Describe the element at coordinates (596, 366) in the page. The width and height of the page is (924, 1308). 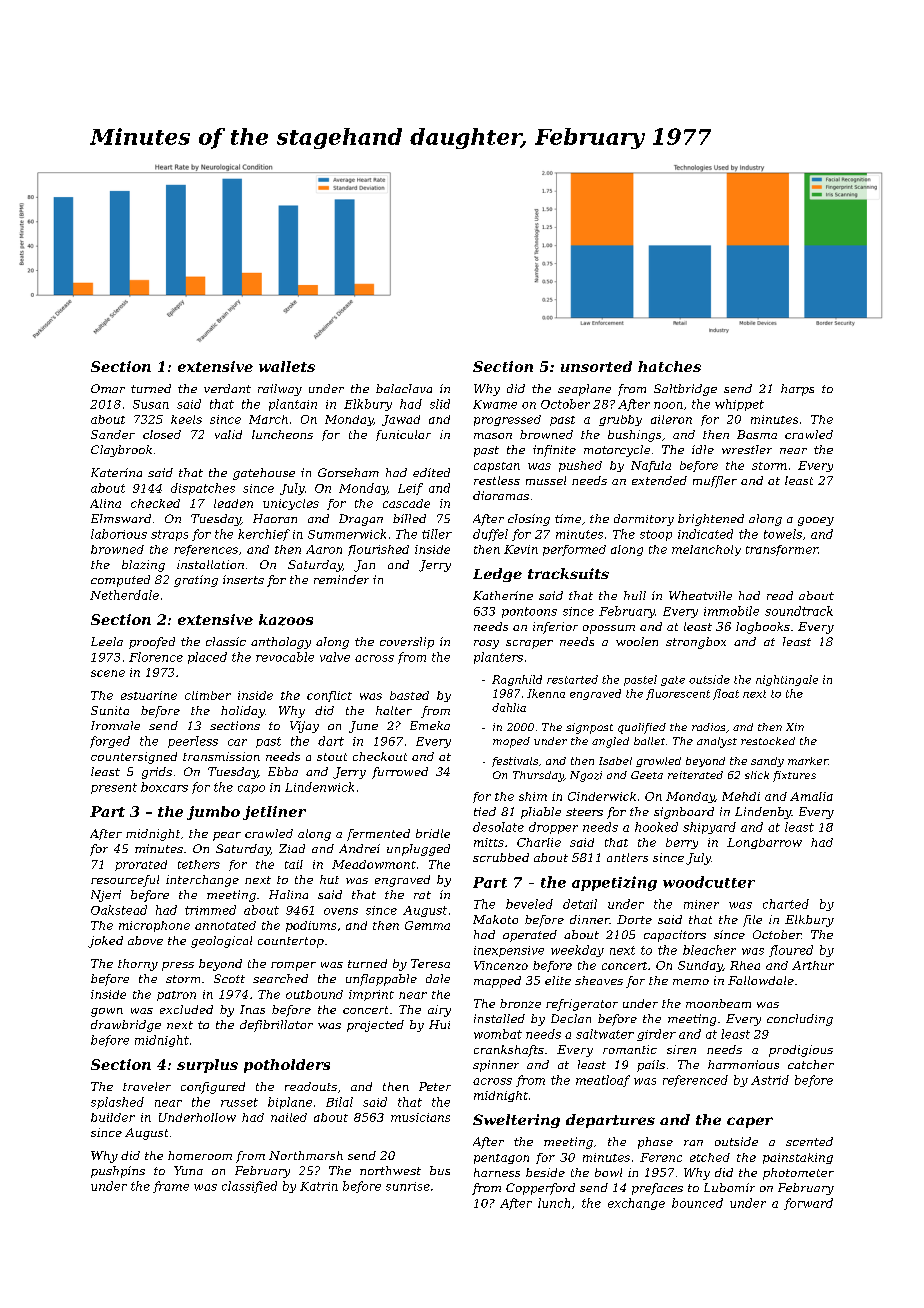
I see `unsorted` at that location.
